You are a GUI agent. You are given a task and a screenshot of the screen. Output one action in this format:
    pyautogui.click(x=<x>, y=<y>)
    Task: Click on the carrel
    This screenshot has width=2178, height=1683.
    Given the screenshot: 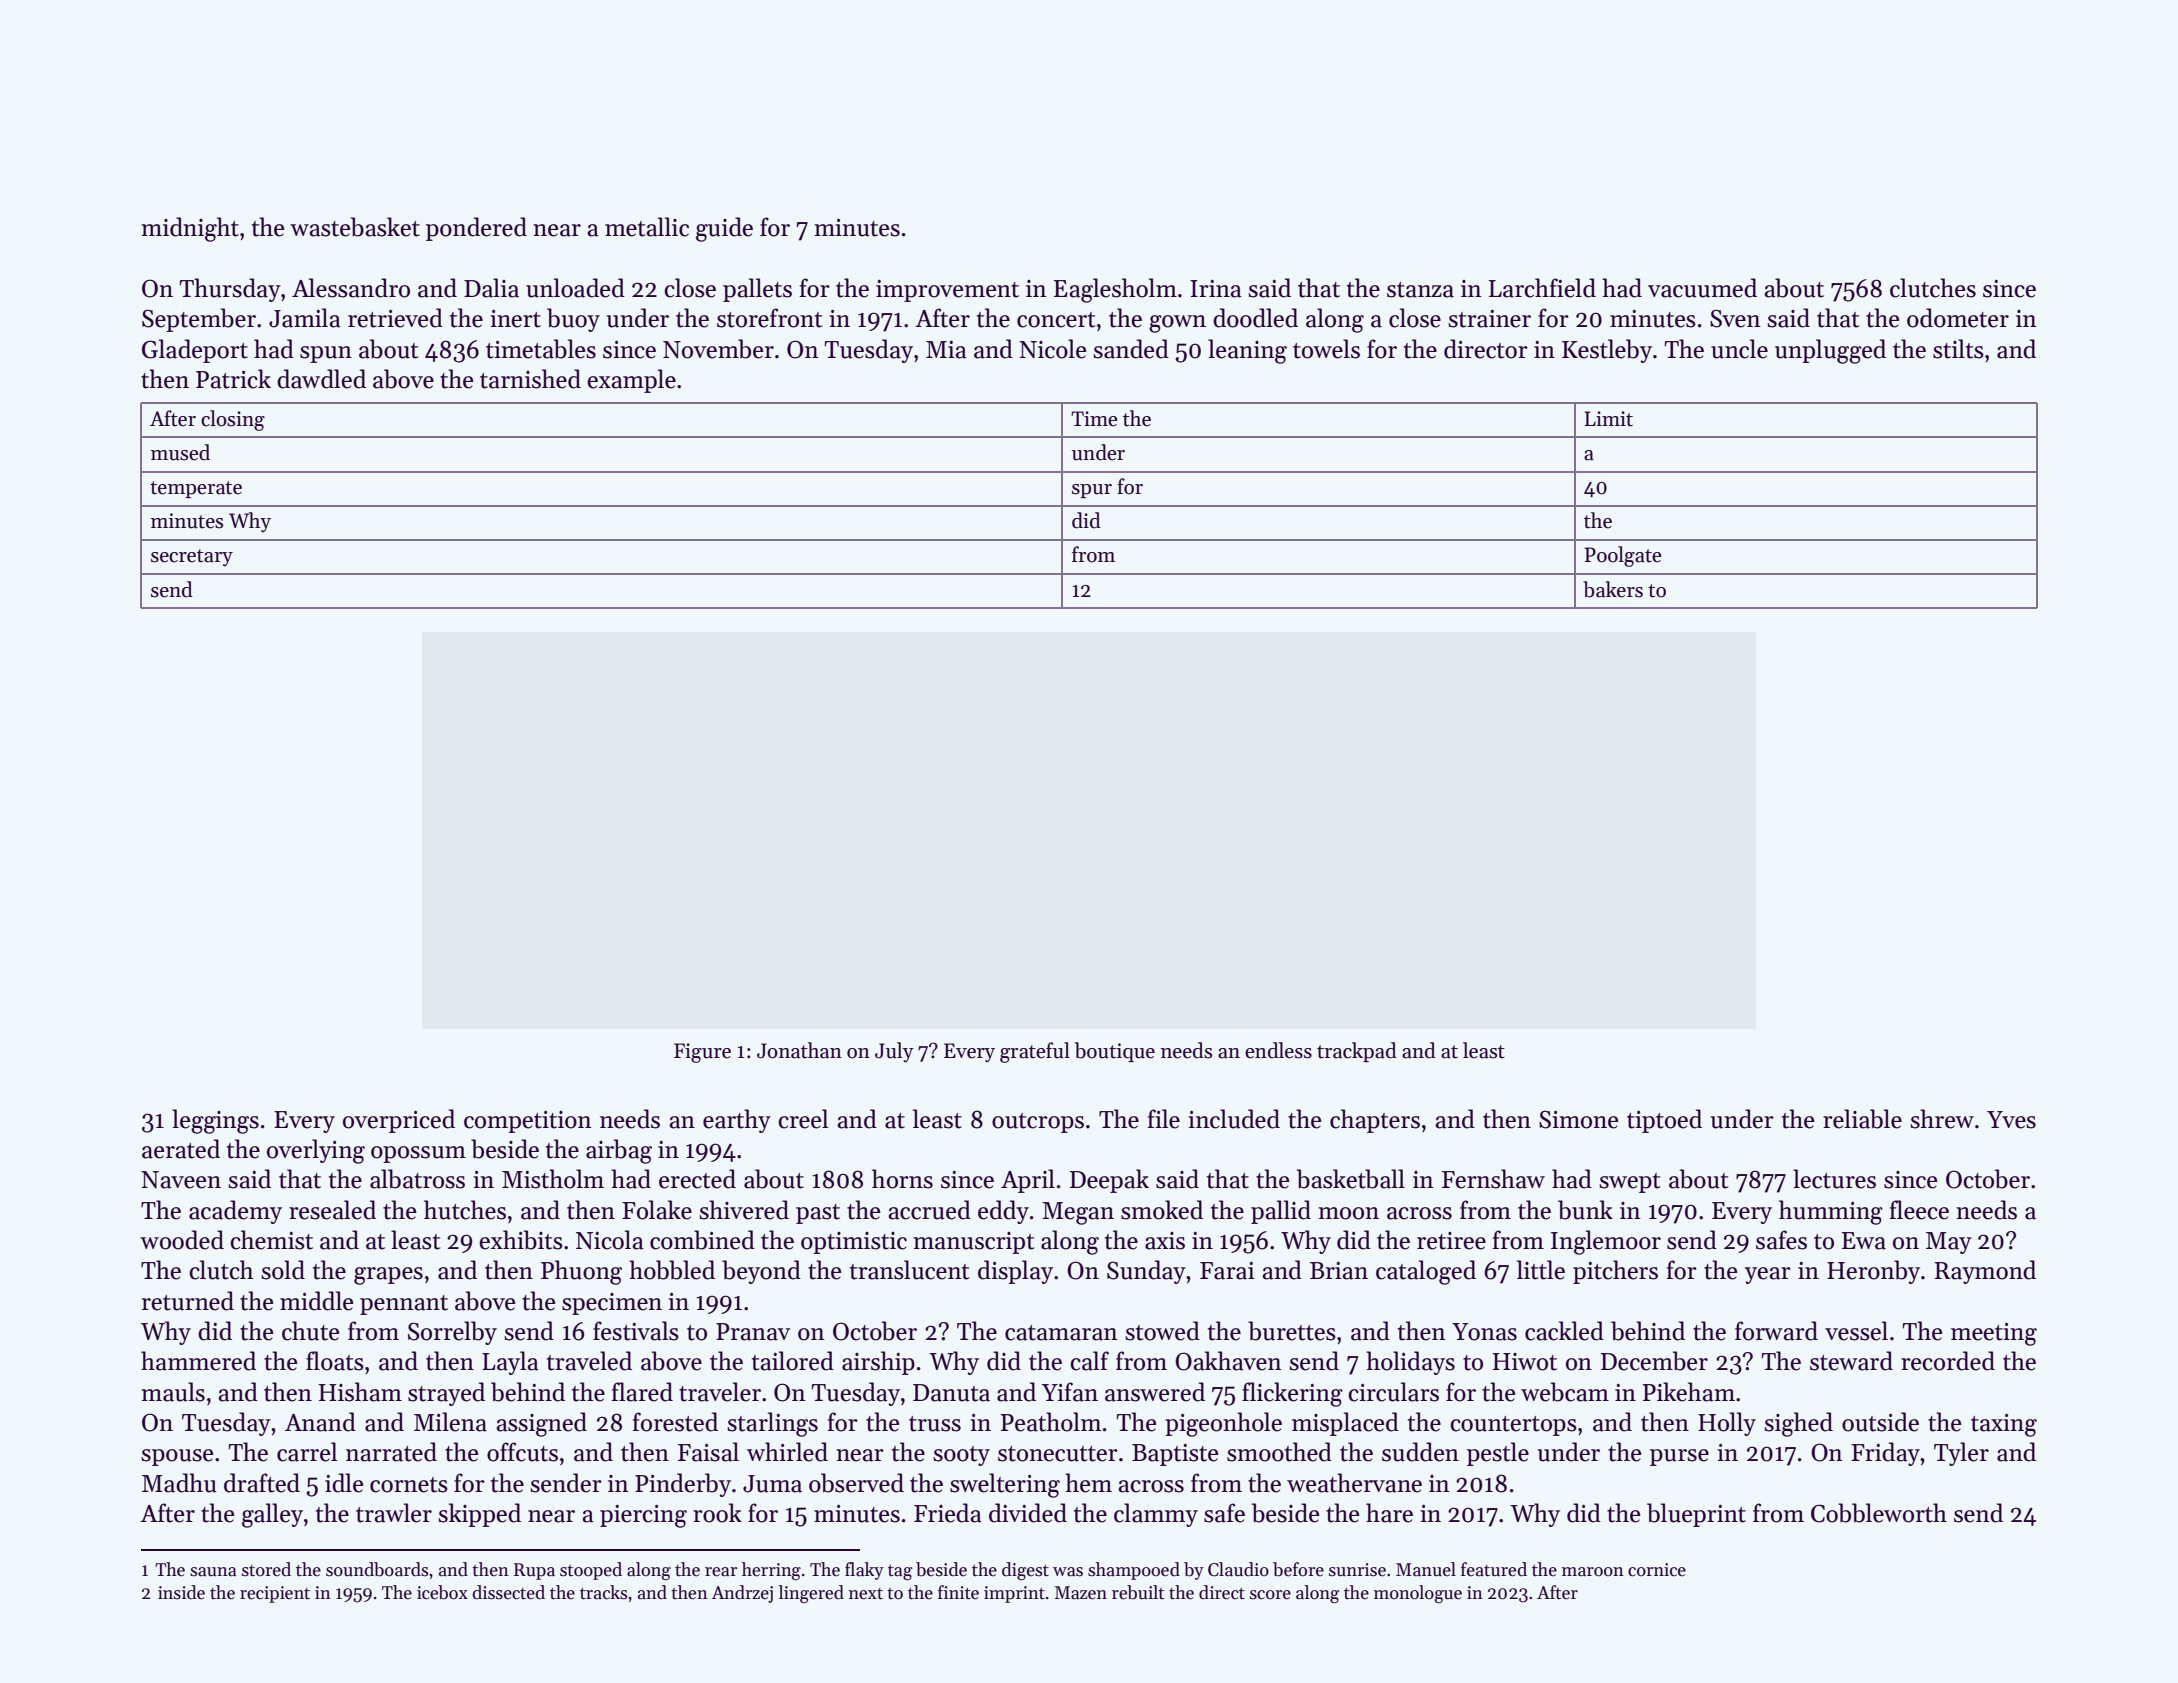 What is the action you would take?
    pyautogui.click(x=307, y=1452)
